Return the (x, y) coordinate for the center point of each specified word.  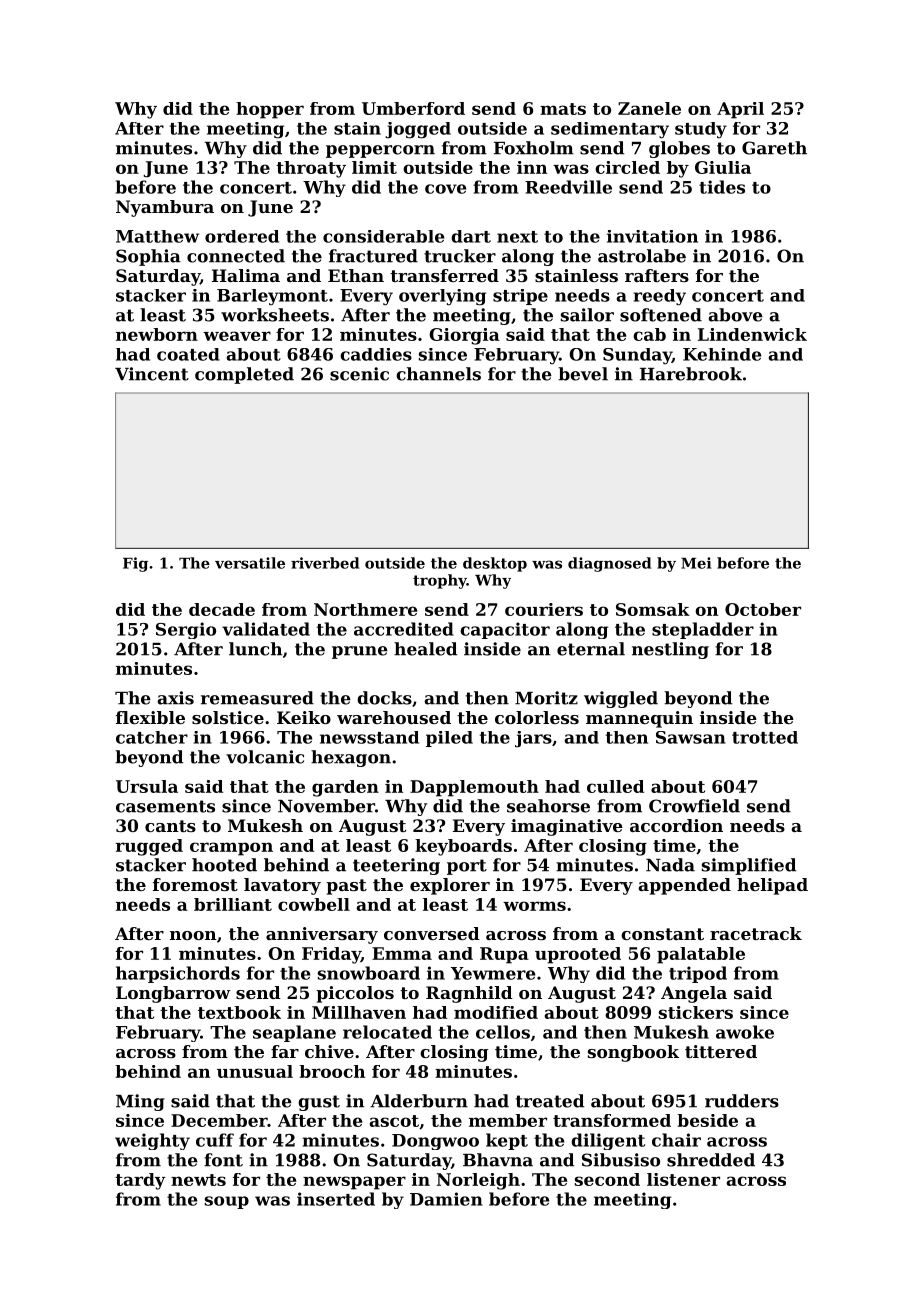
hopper (270, 110)
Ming (140, 1102)
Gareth (774, 148)
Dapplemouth (474, 788)
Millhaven (359, 1012)
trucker (460, 256)
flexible (150, 717)
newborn (157, 334)
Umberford (413, 108)
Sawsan (691, 737)
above (735, 315)
